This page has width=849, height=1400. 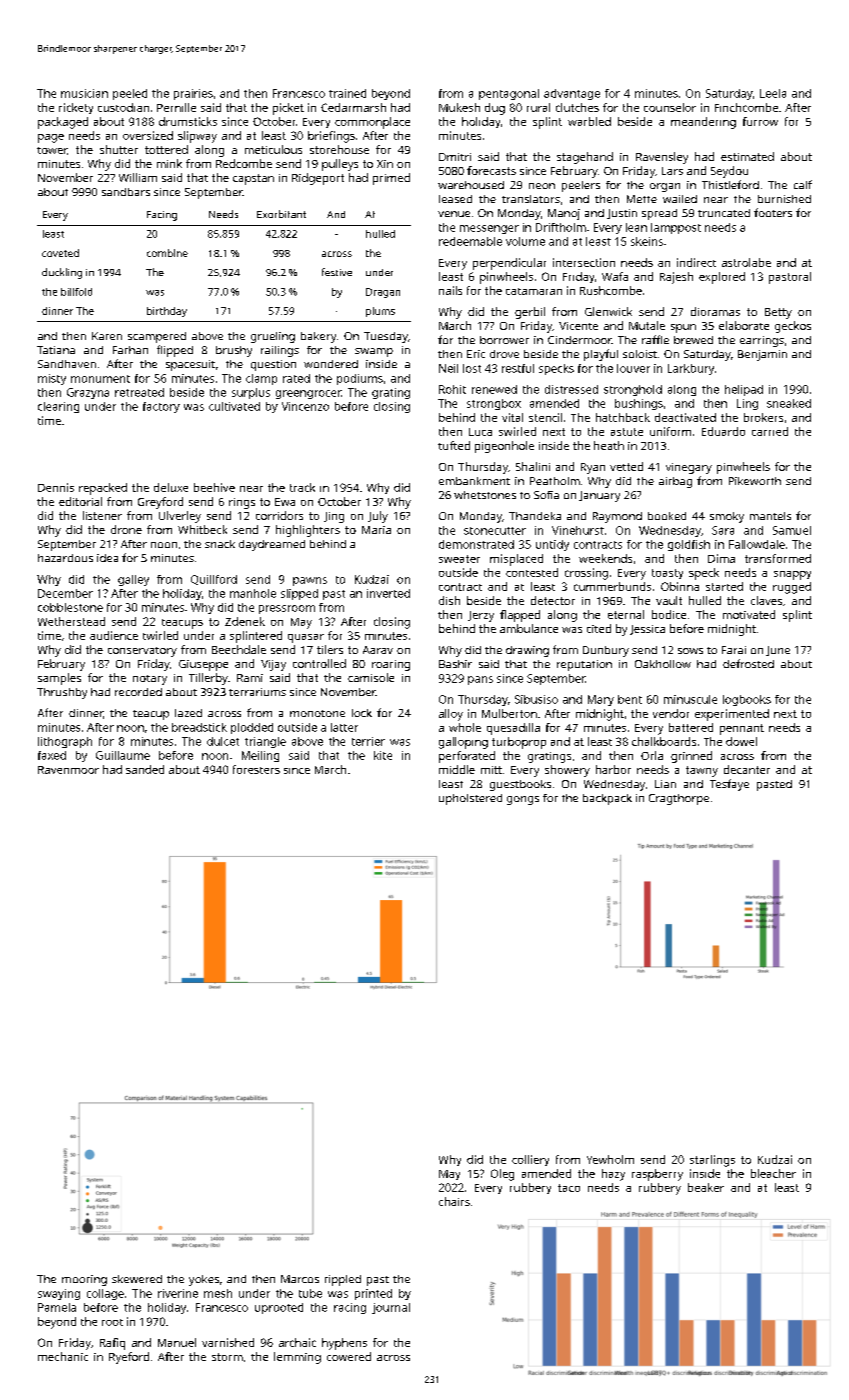 What do you see at coordinates (193, 94) in the page?
I see `prairies` at bounding box center [193, 94].
